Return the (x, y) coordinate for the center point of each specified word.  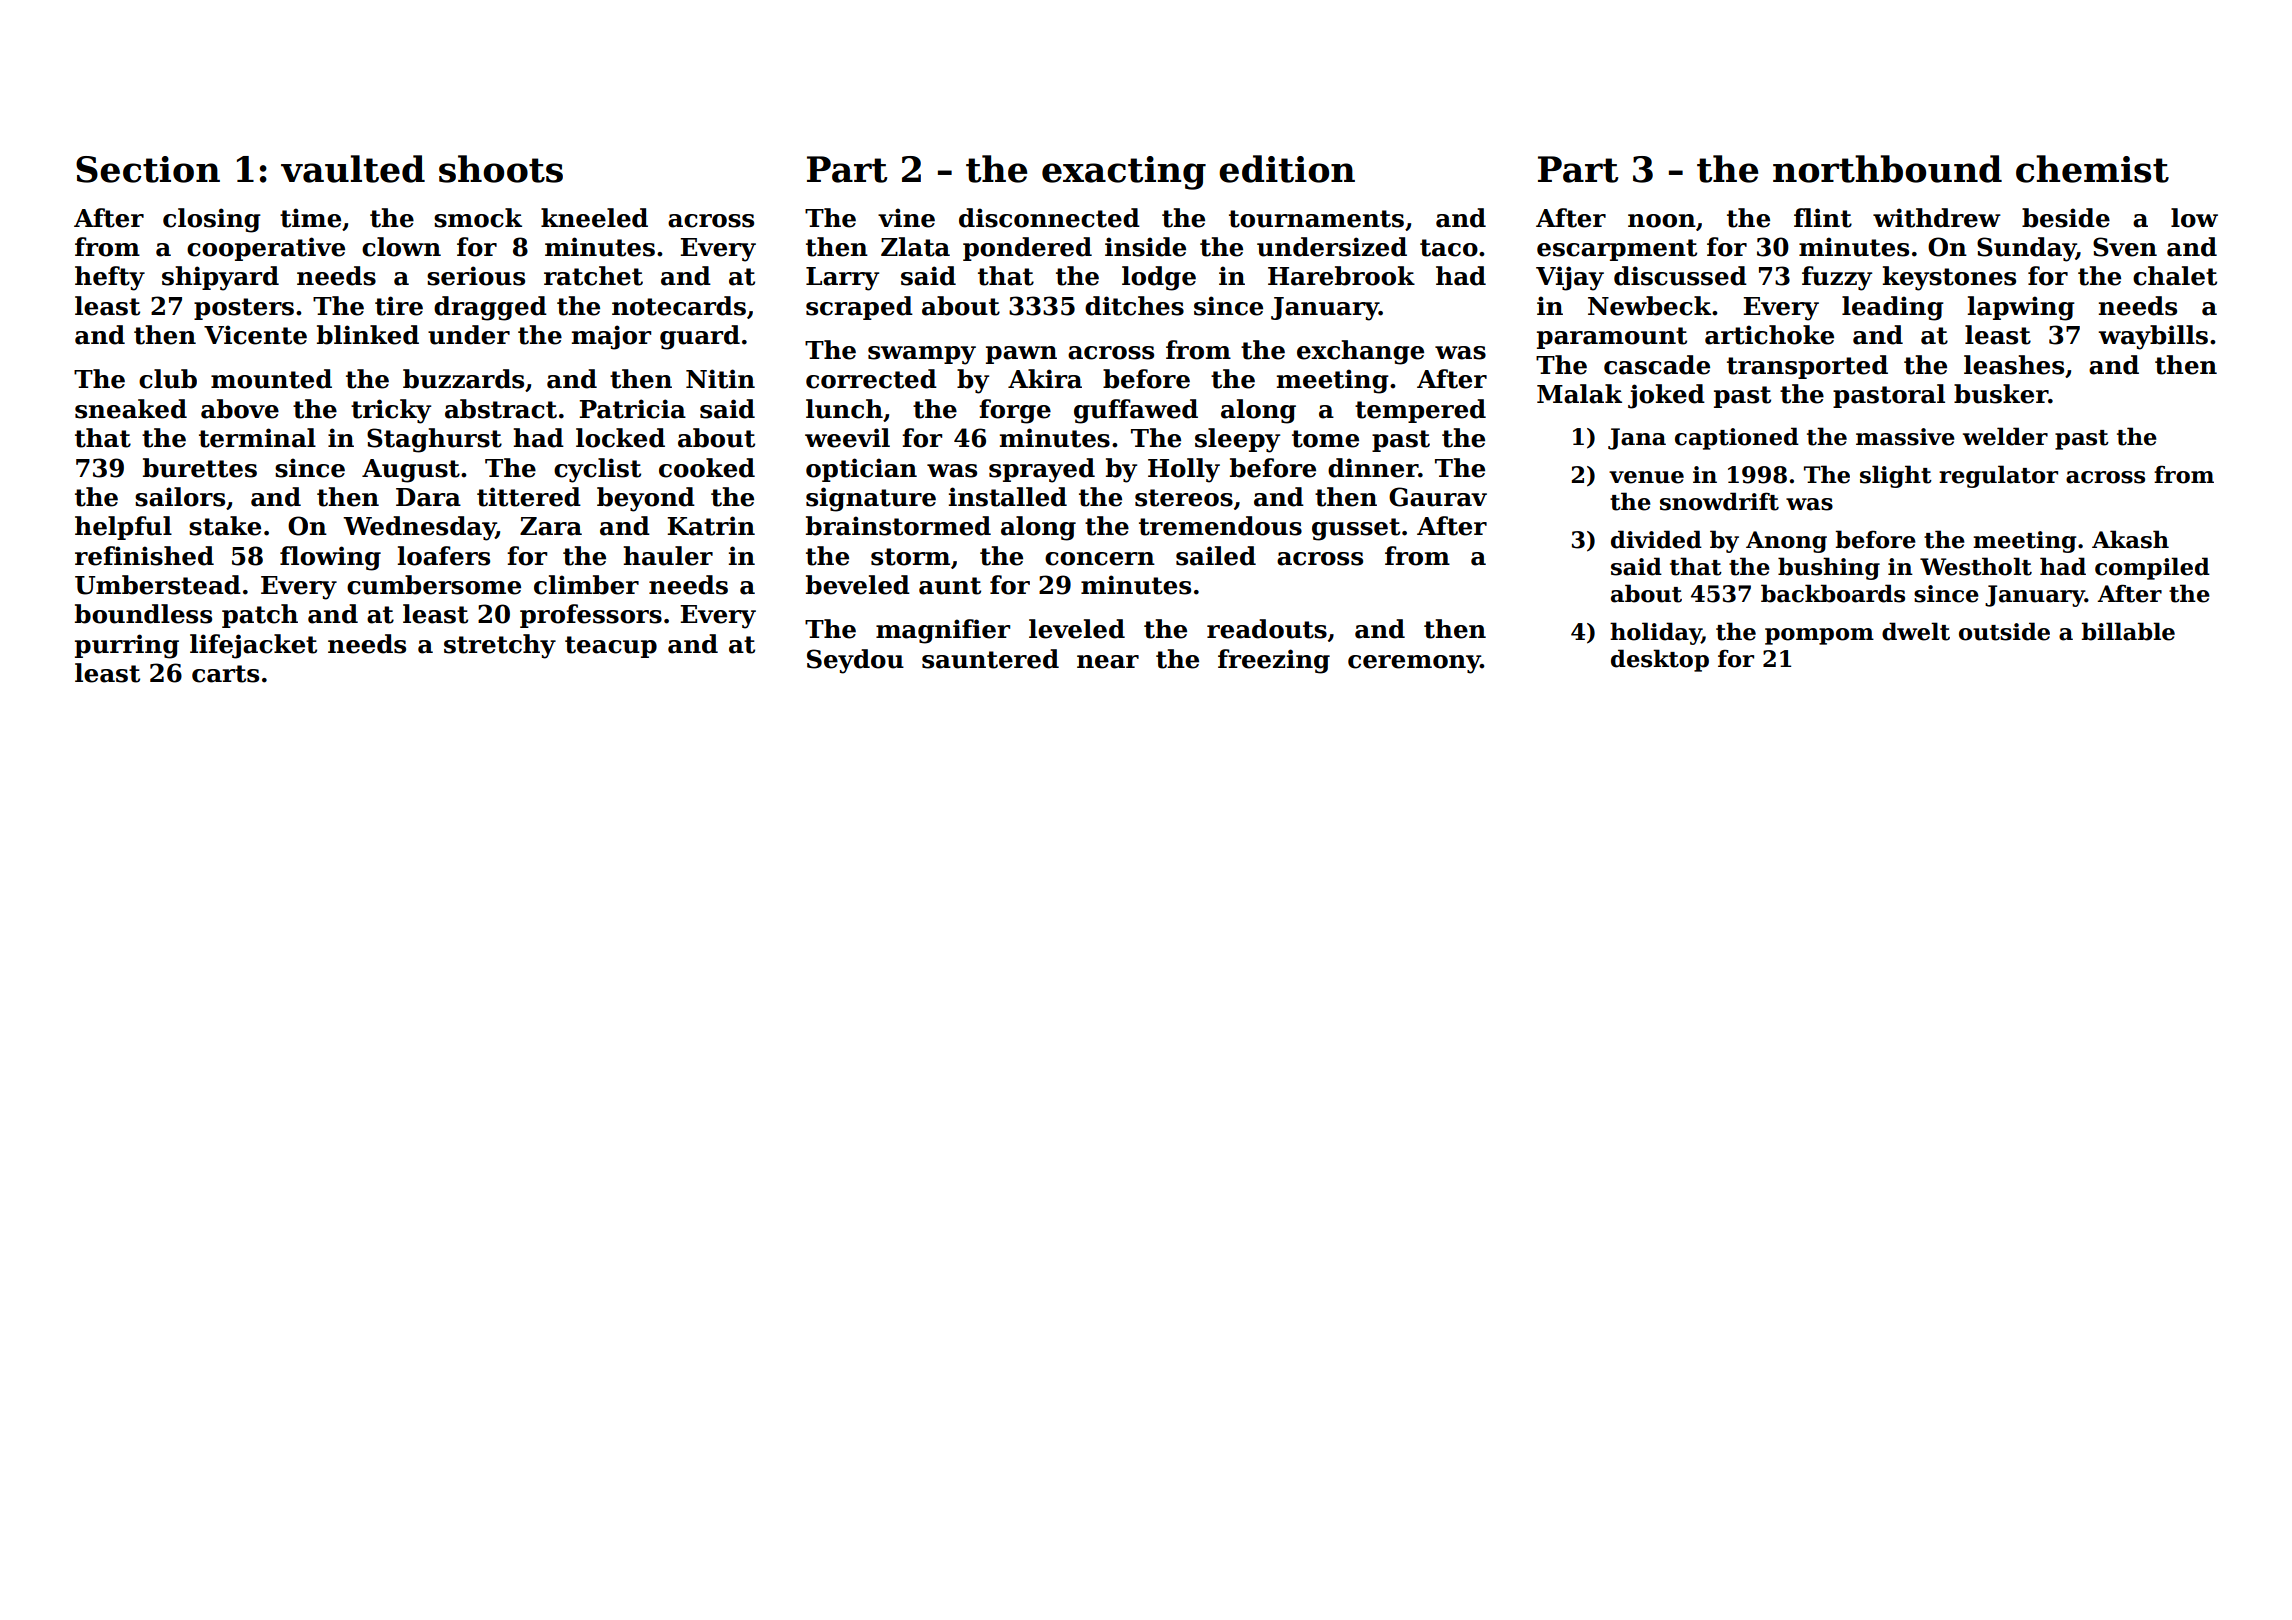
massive (1905, 437)
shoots (501, 169)
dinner (1373, 468)
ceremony (1414, 664)
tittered (529, 497)
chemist (2092, 169)
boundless (143, 614)
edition (1287, 169)
